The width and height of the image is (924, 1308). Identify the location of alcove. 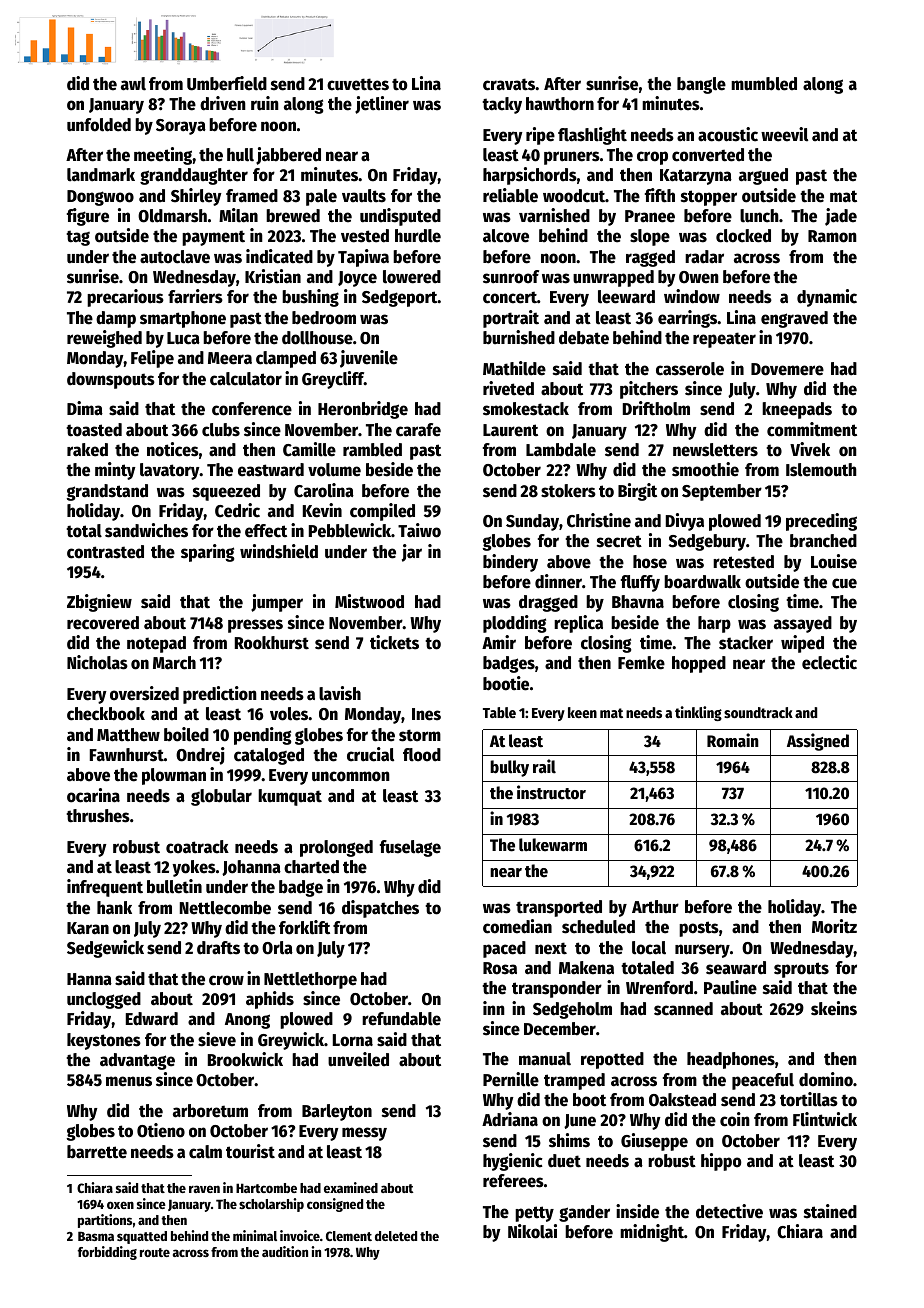
(506, 236).
